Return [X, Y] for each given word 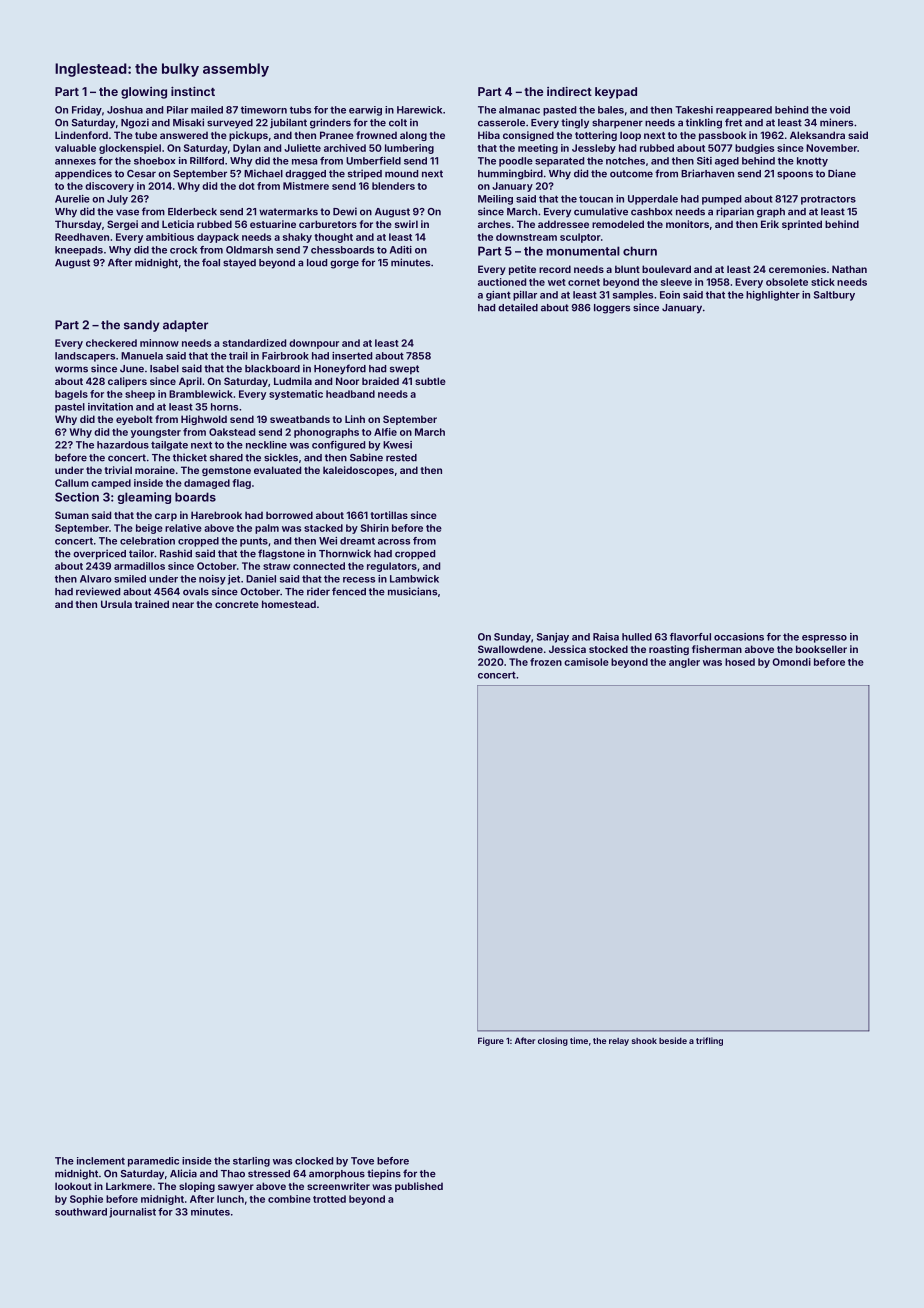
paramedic [153, 1162]
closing [553, 1041]
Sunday [512, 638]
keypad [616, 93]
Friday [87, 111]
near [183, 605]
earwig [365, 111]
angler [684, 663]
